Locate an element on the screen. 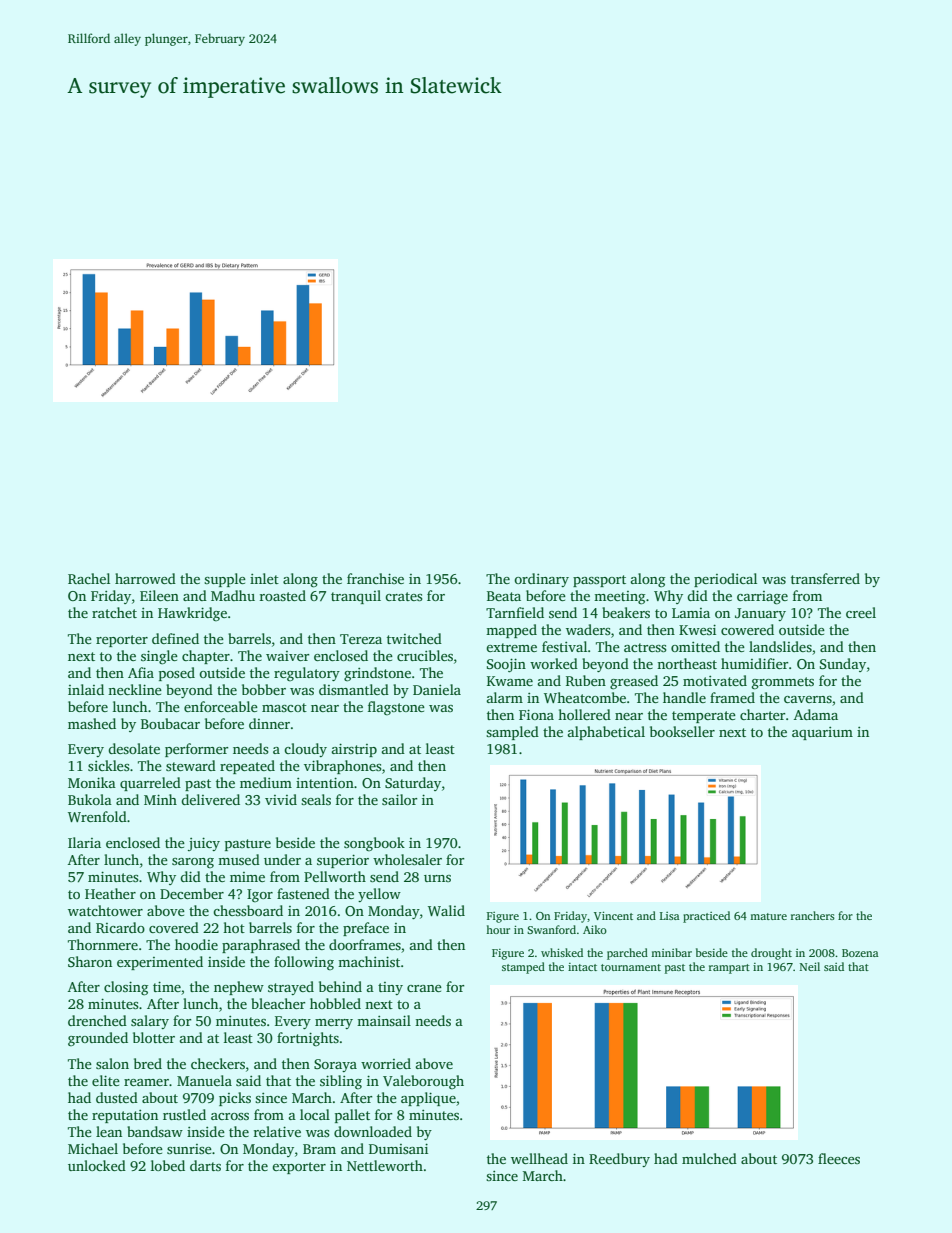 The image size is (952, 1233). Rachel is located at coordinates (89, 578).
